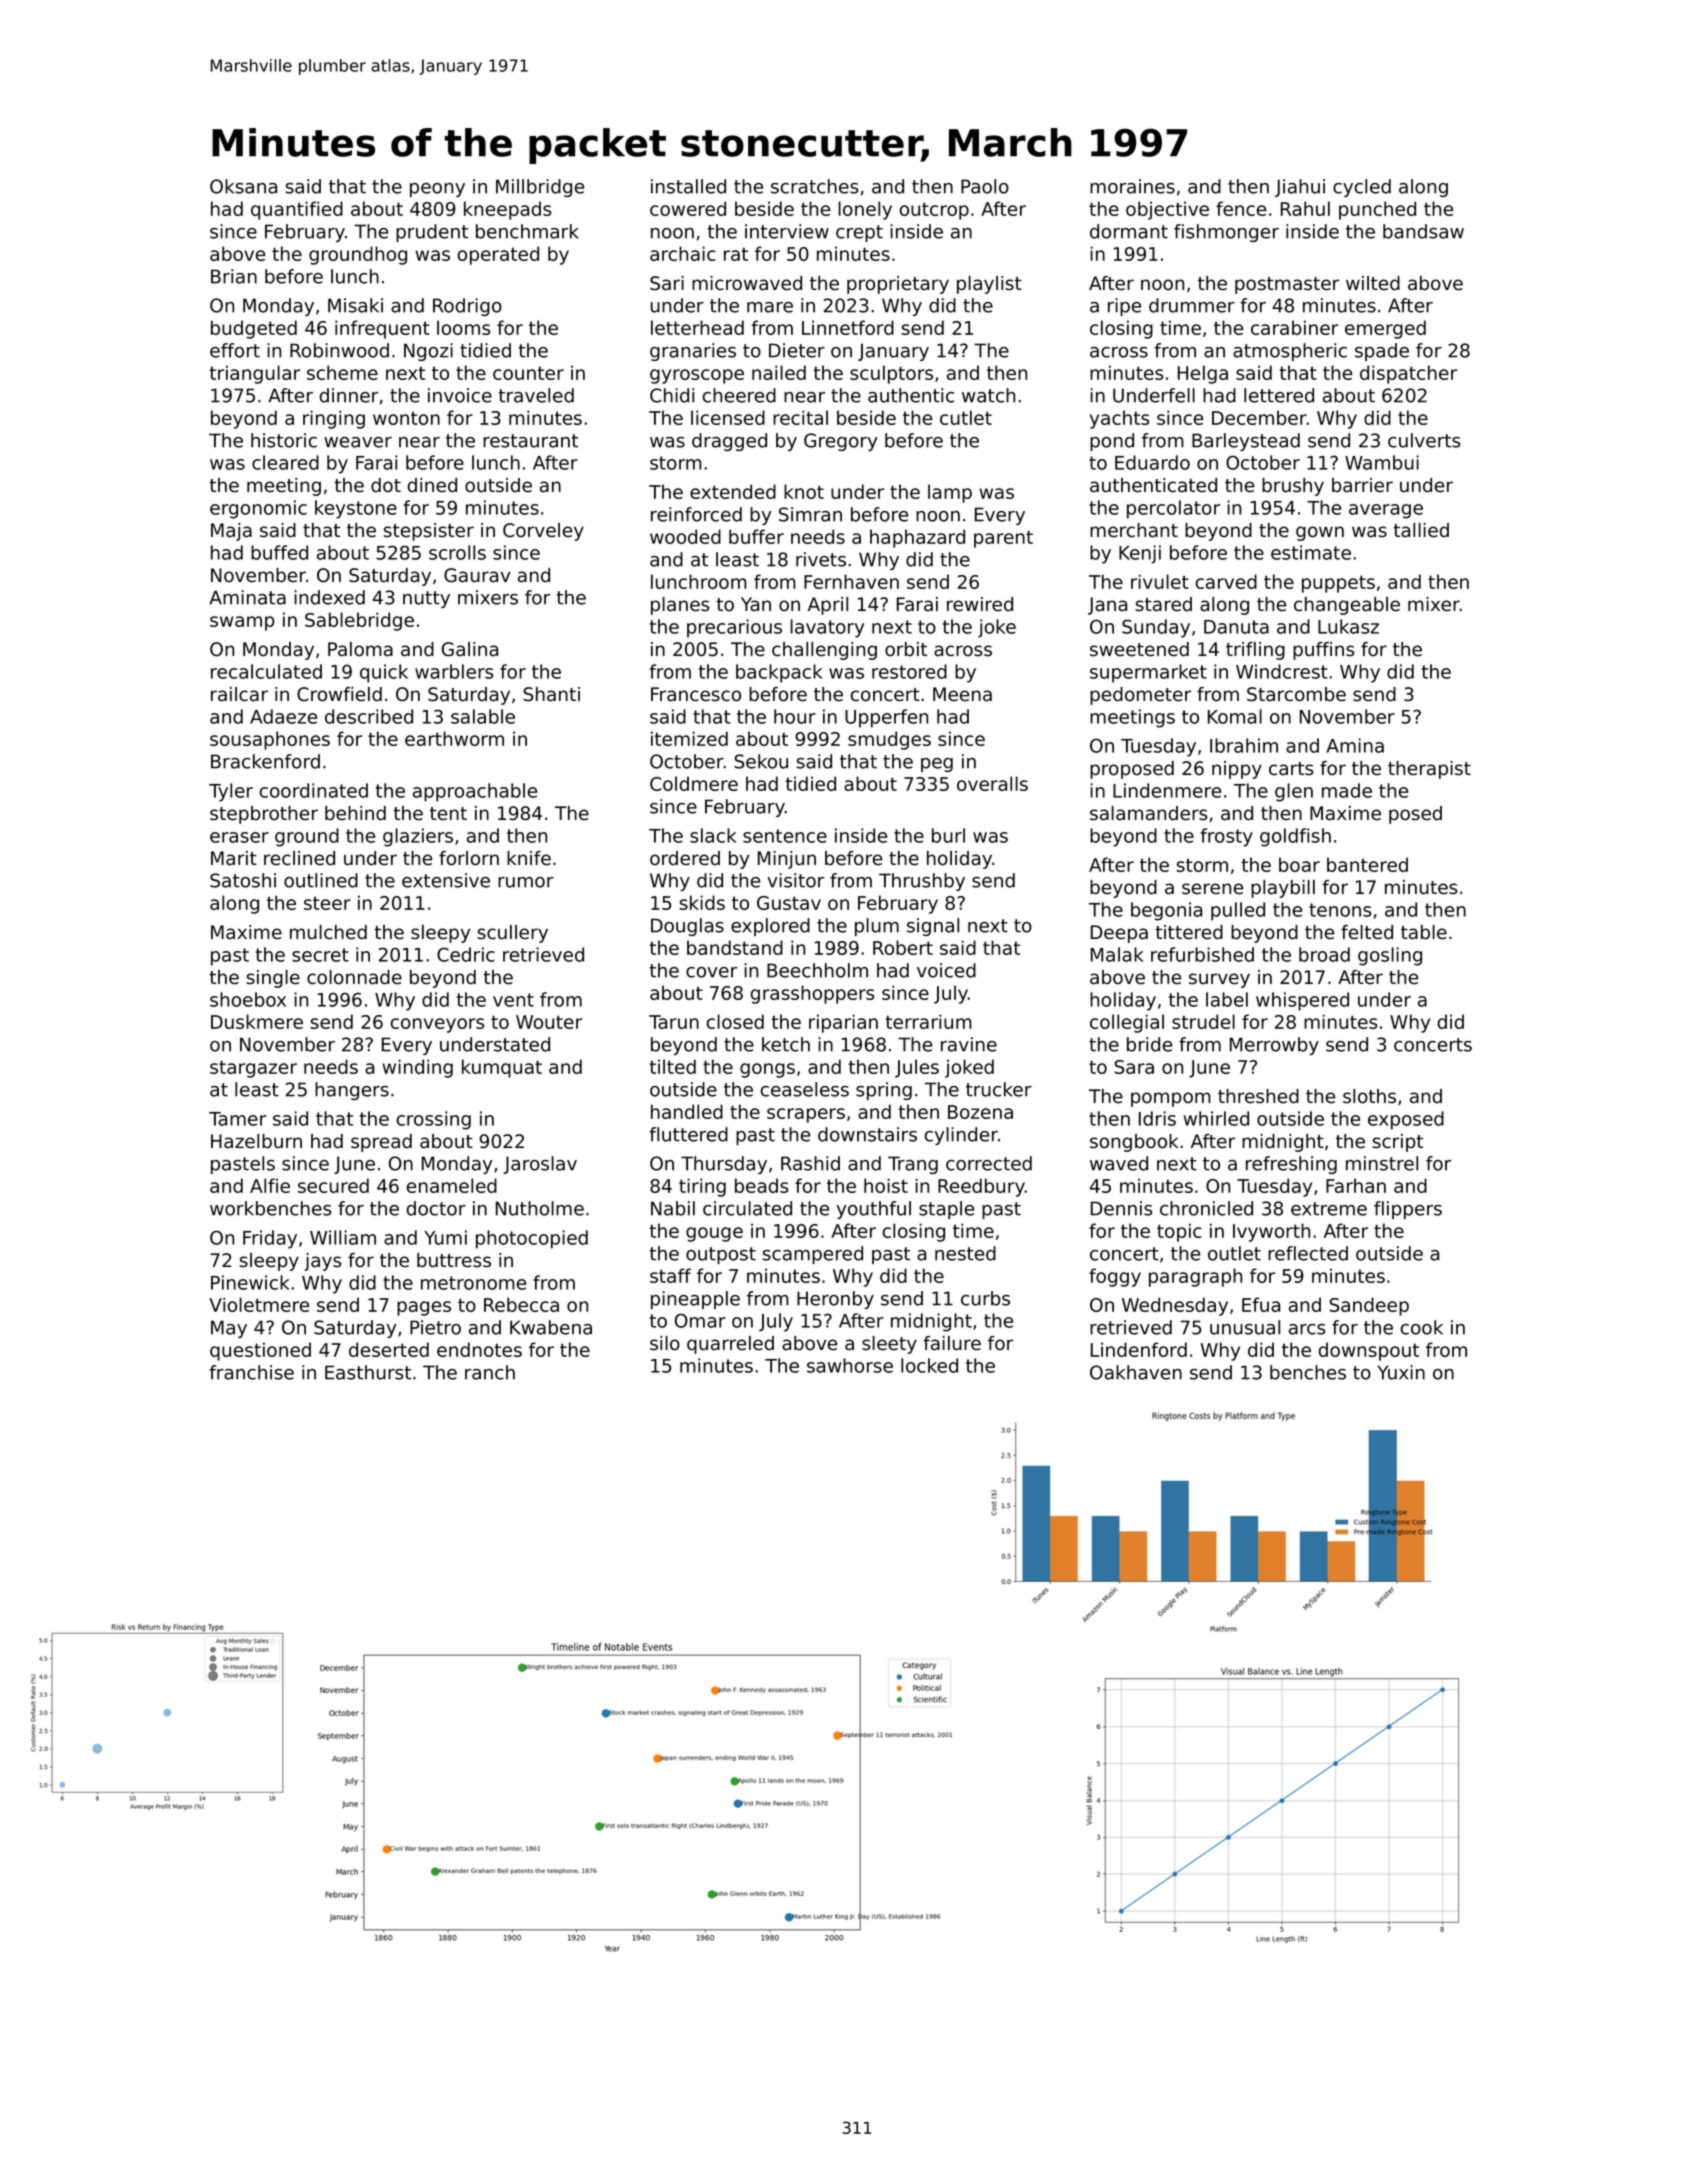 The width and height of the document is (1683, 2178). Describe the element at coordinates (242, 623) in the document. I see `swamp` at that location.
